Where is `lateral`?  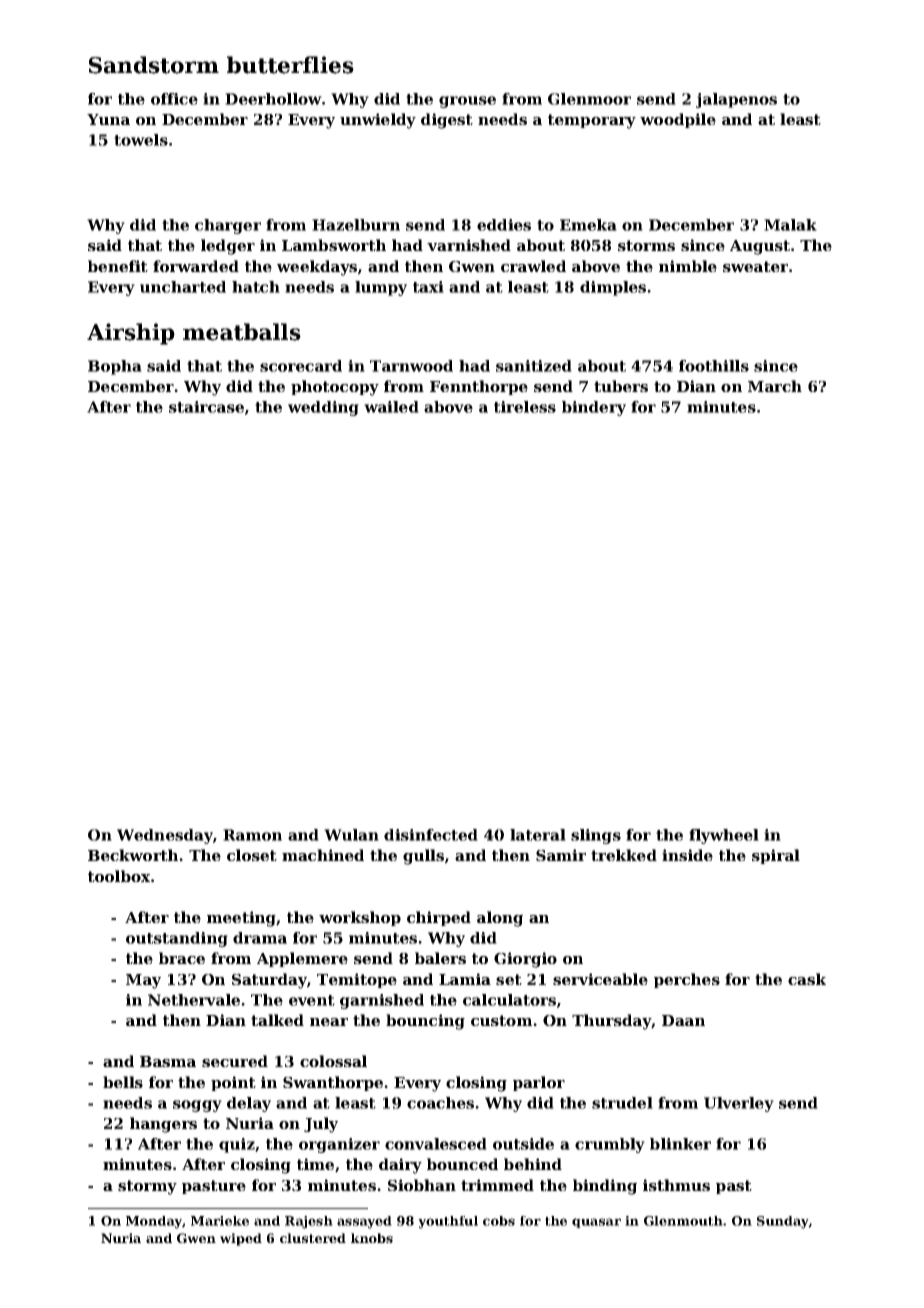 lateral is located at coordinates (538, 835).
